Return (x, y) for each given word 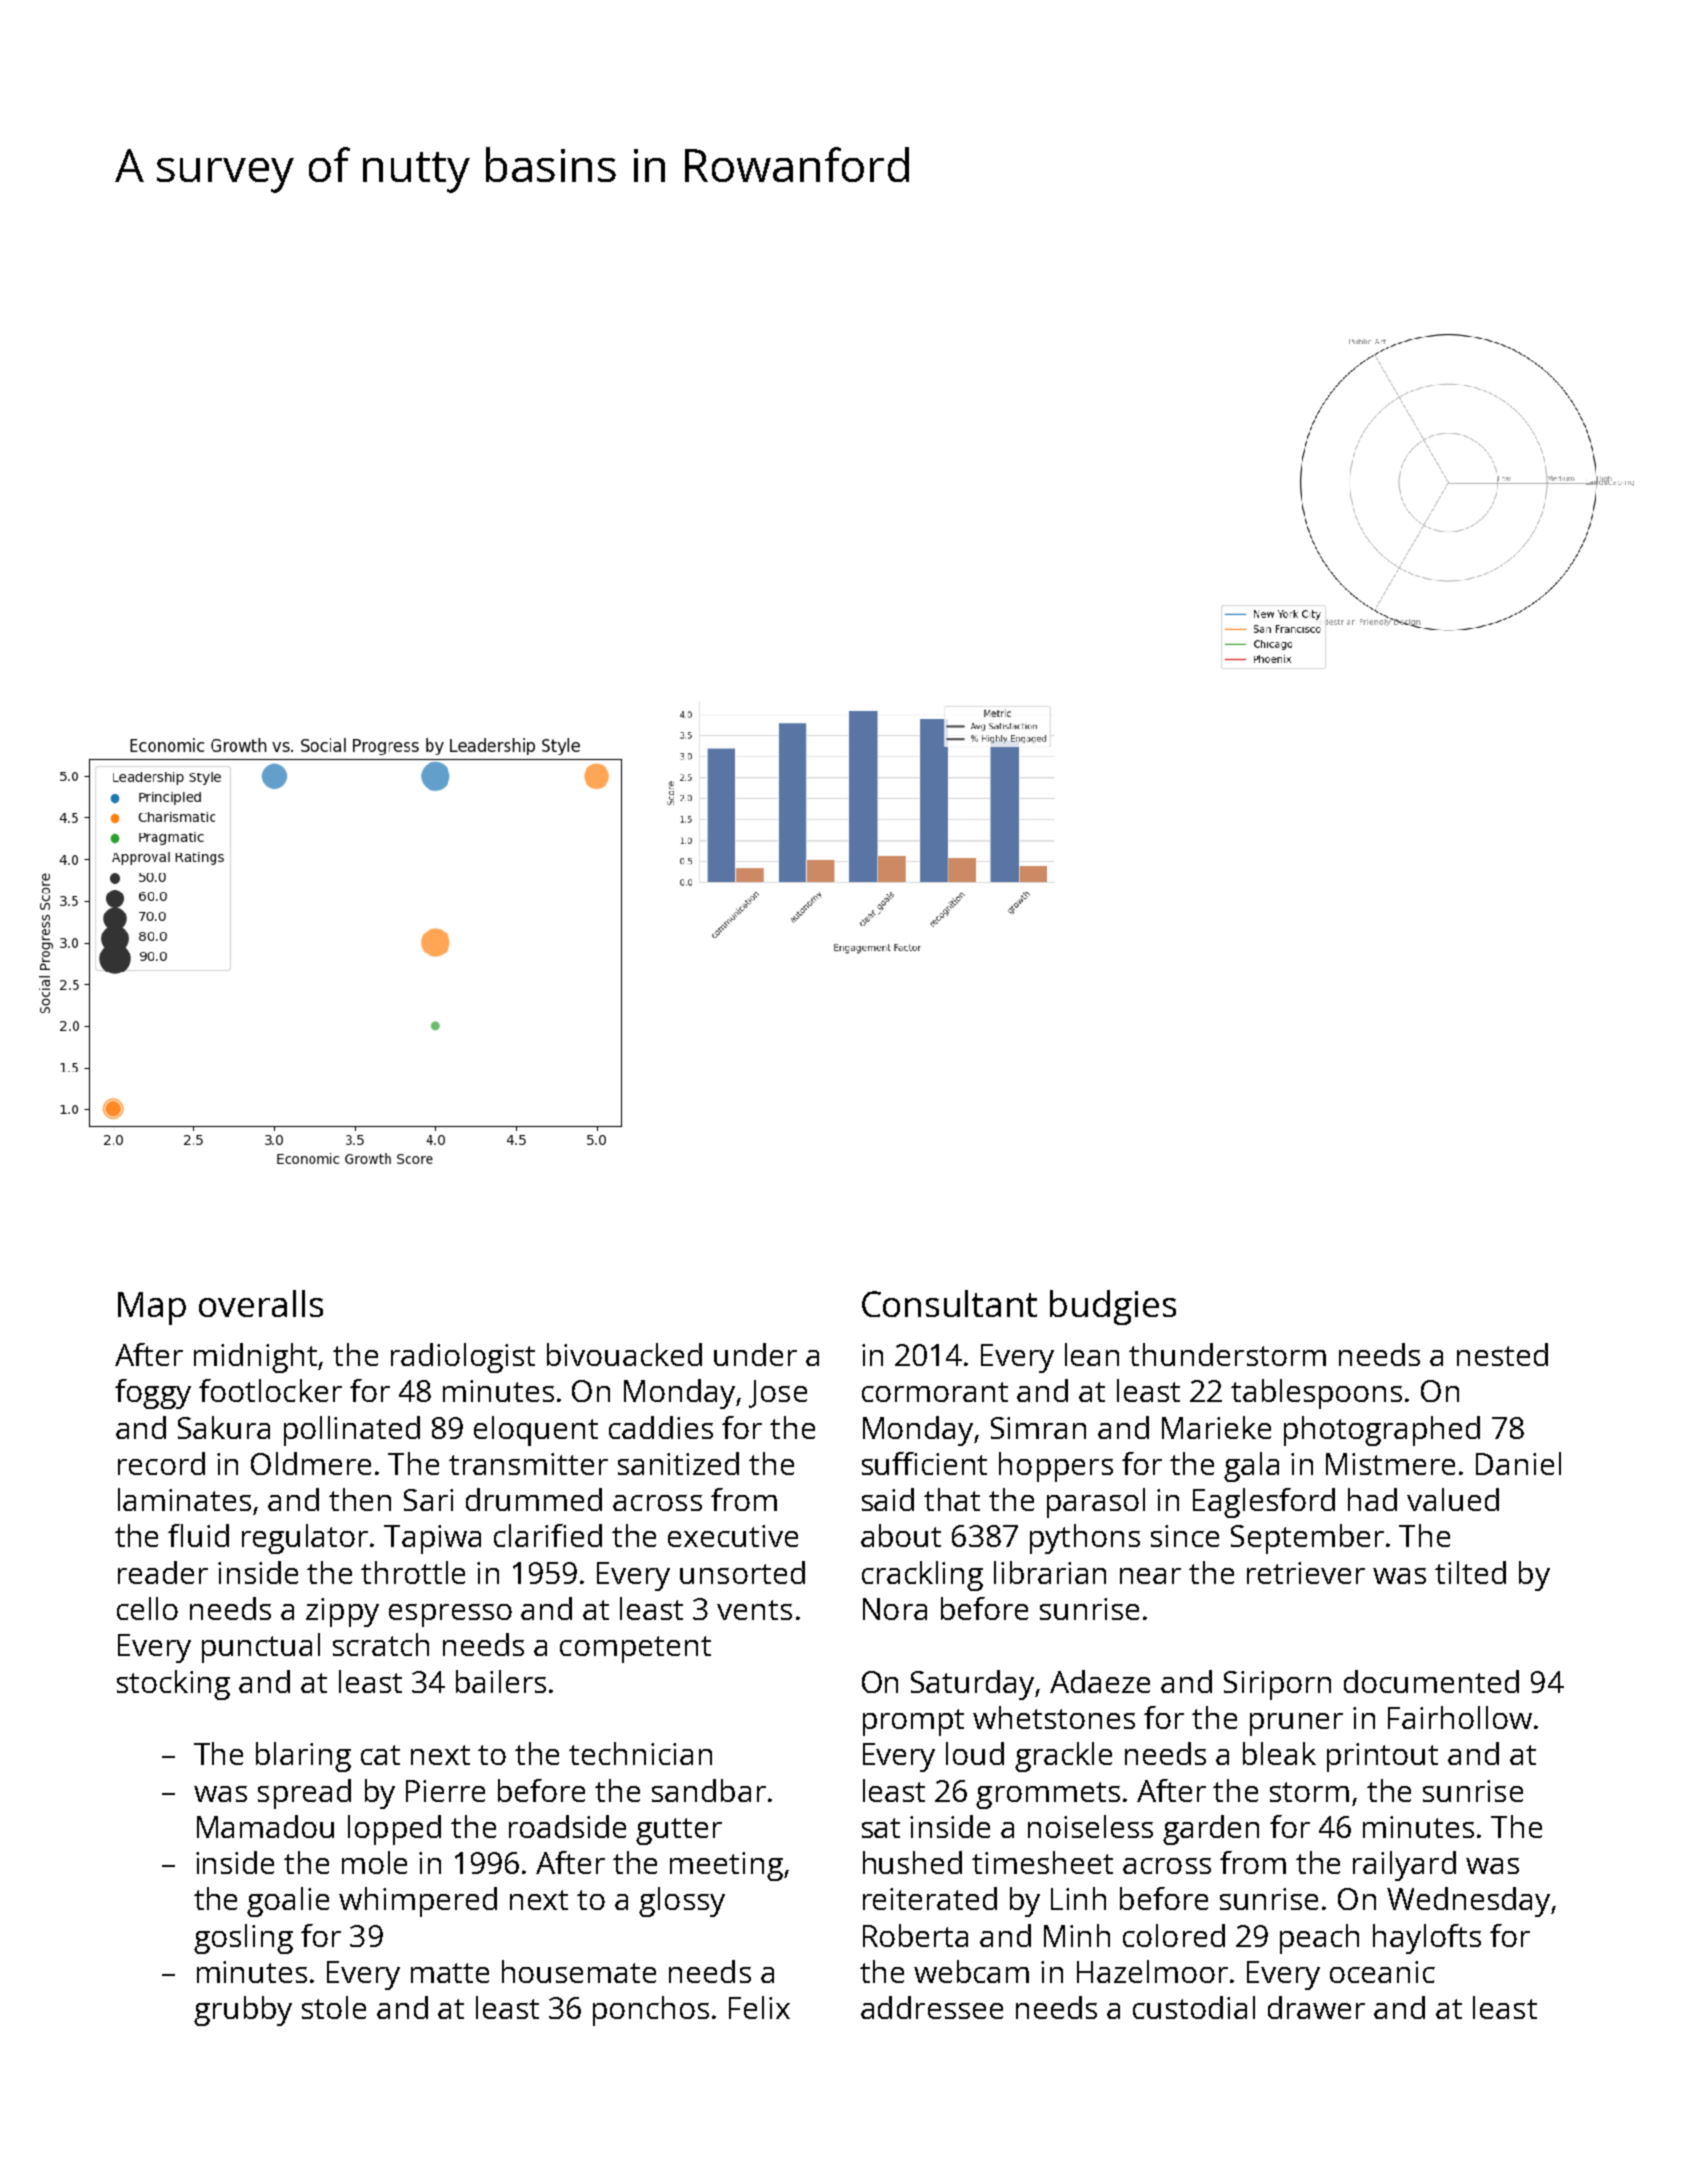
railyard (1404, 1866)
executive (733, 1536)
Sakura (224, 1427)
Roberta (915, 1935)
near (1150, 1576)
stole (334, 2007)
